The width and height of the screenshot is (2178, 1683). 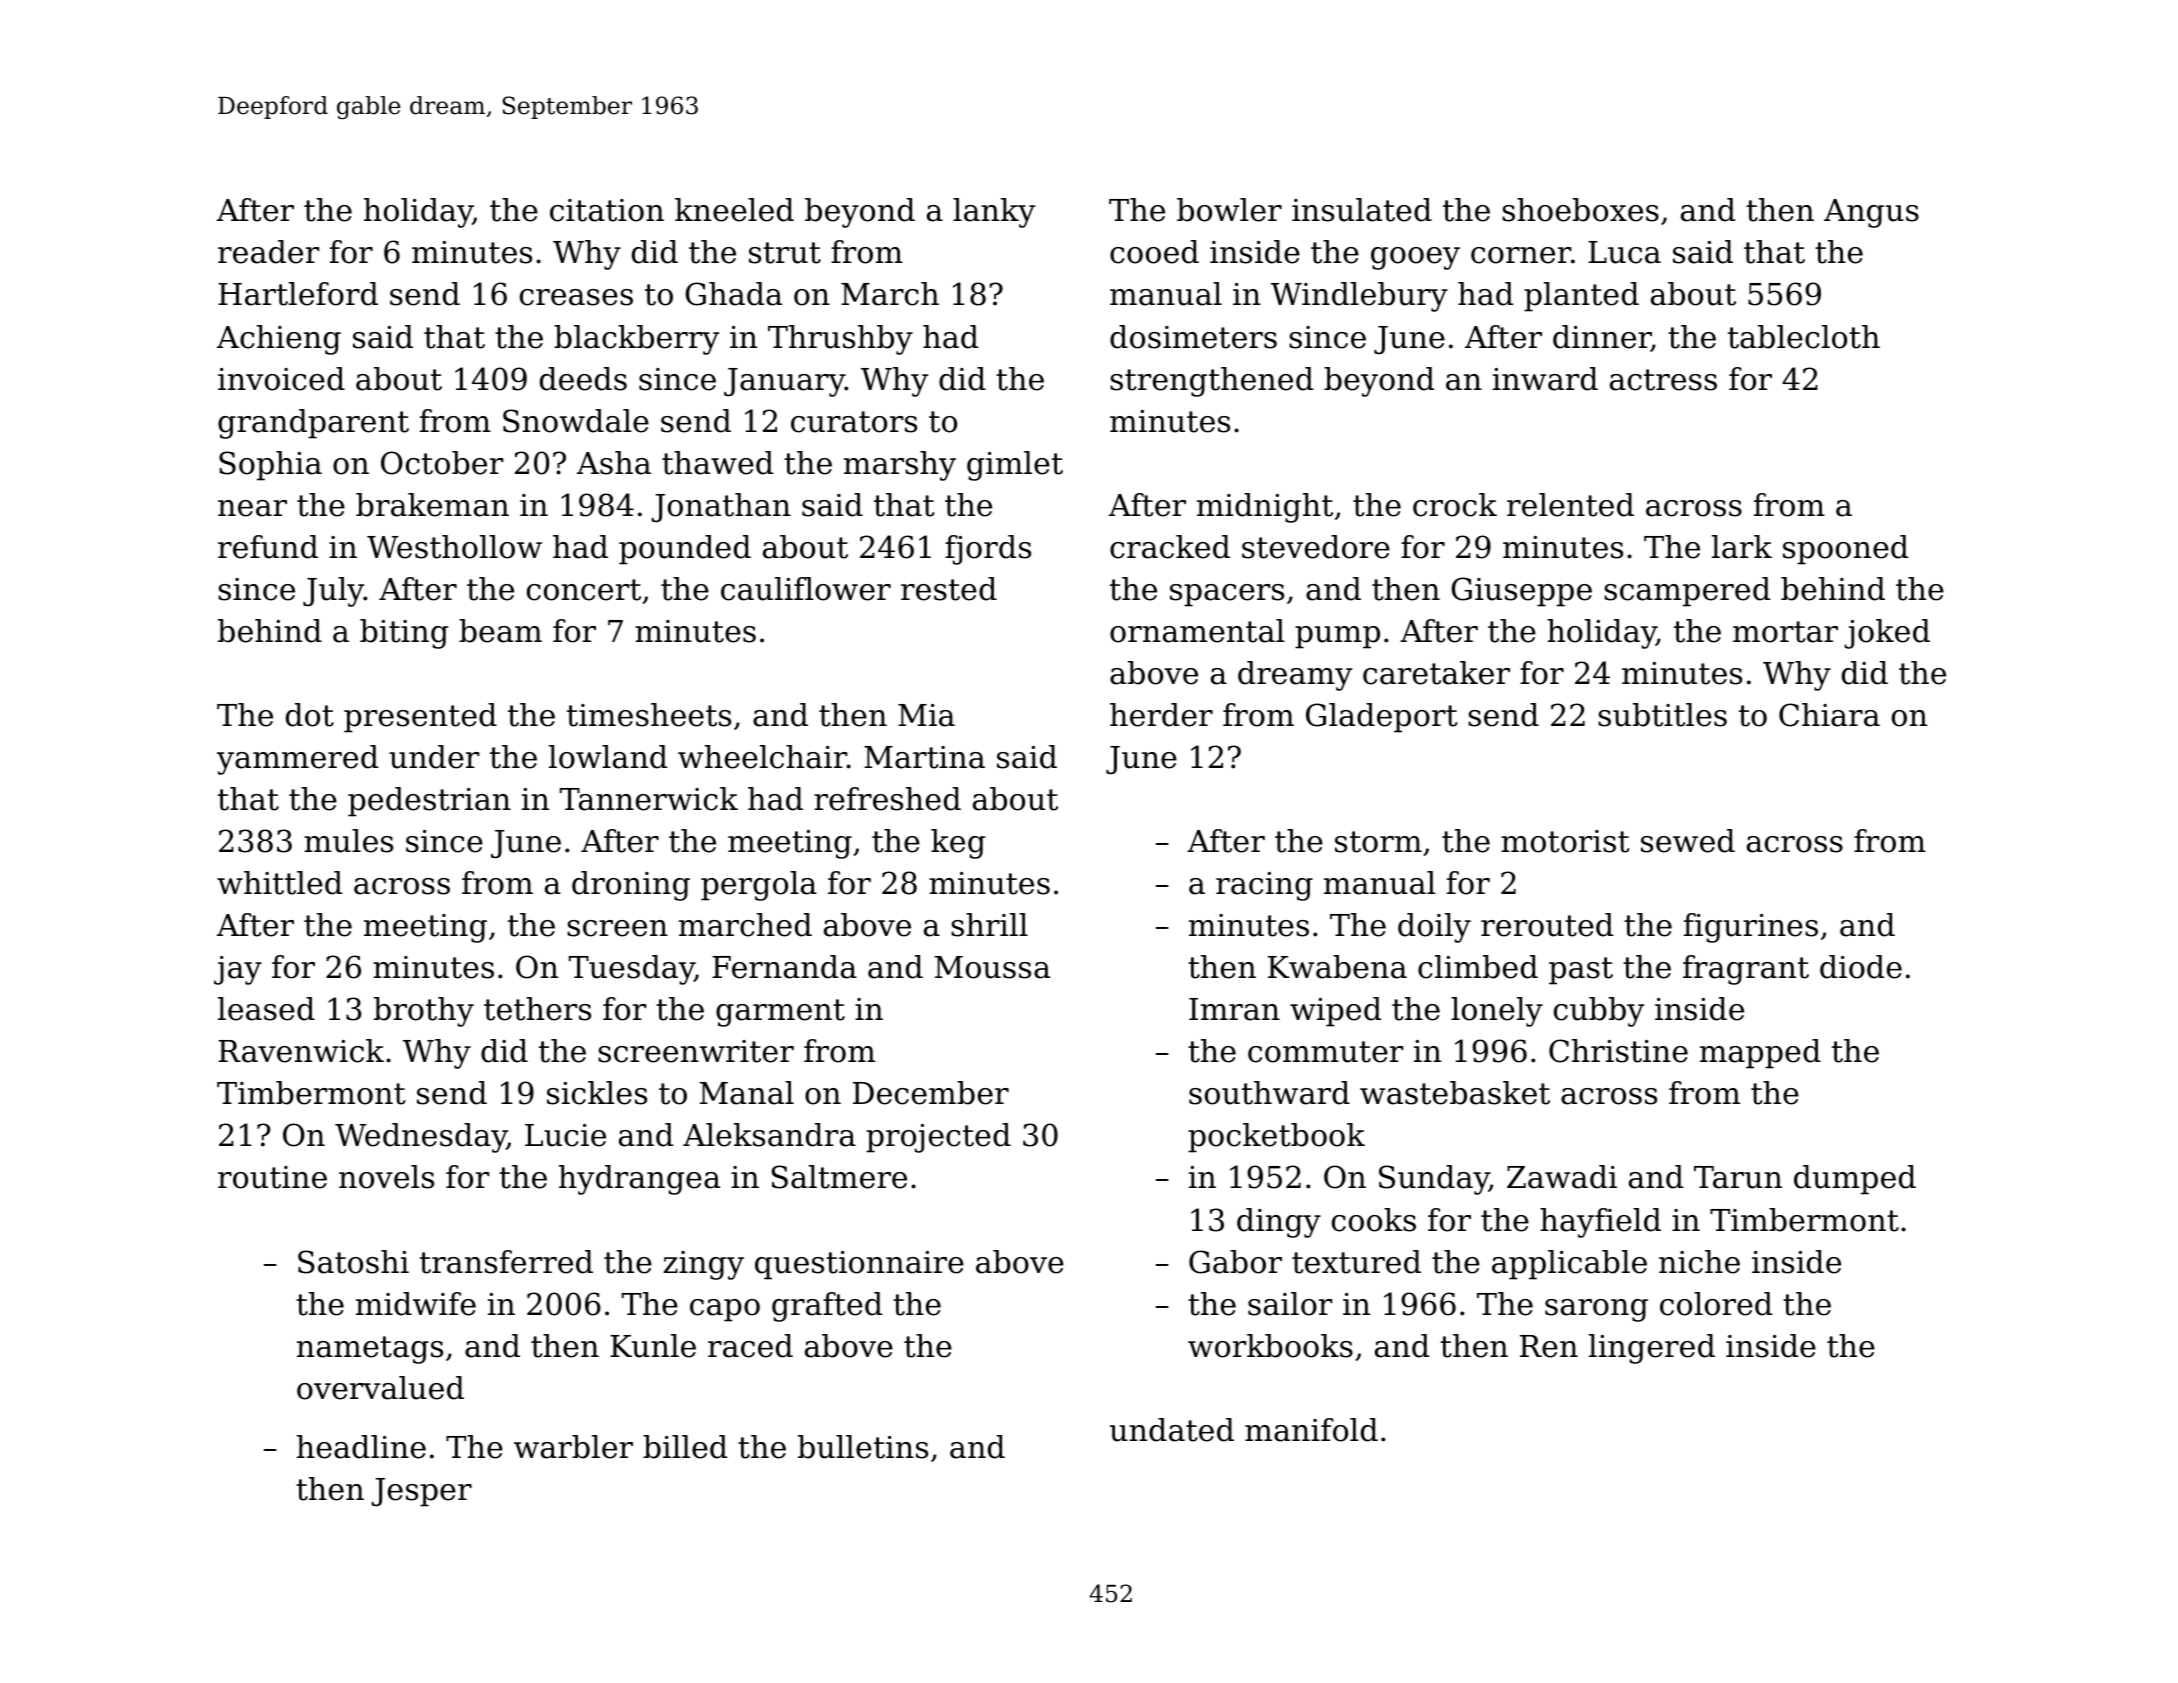 I want to click on Satoshi, so click(x=353, y=1262).
